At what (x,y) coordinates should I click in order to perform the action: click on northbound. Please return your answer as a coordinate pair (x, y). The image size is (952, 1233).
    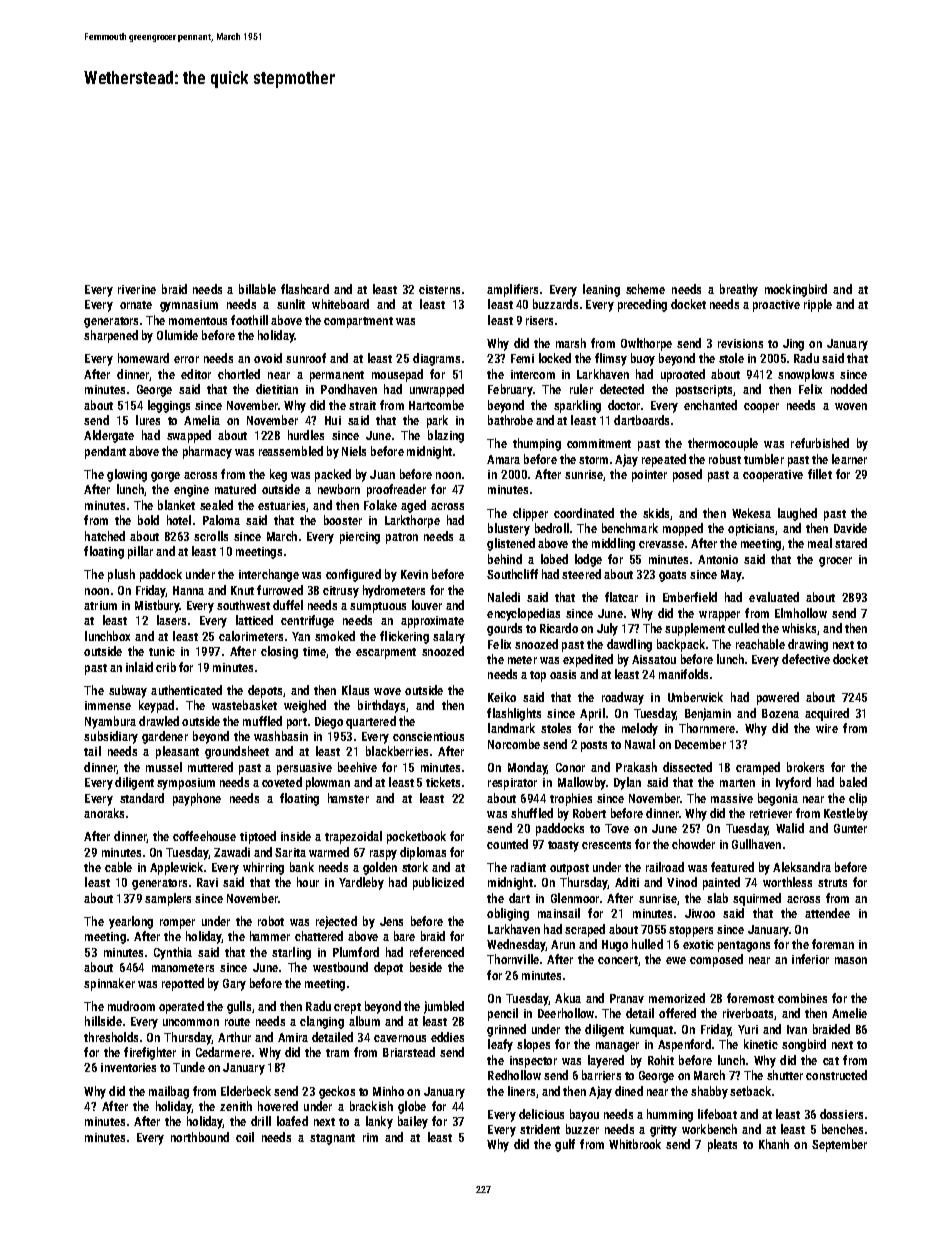
    Looking at the image, I should click on (200, 1137).
